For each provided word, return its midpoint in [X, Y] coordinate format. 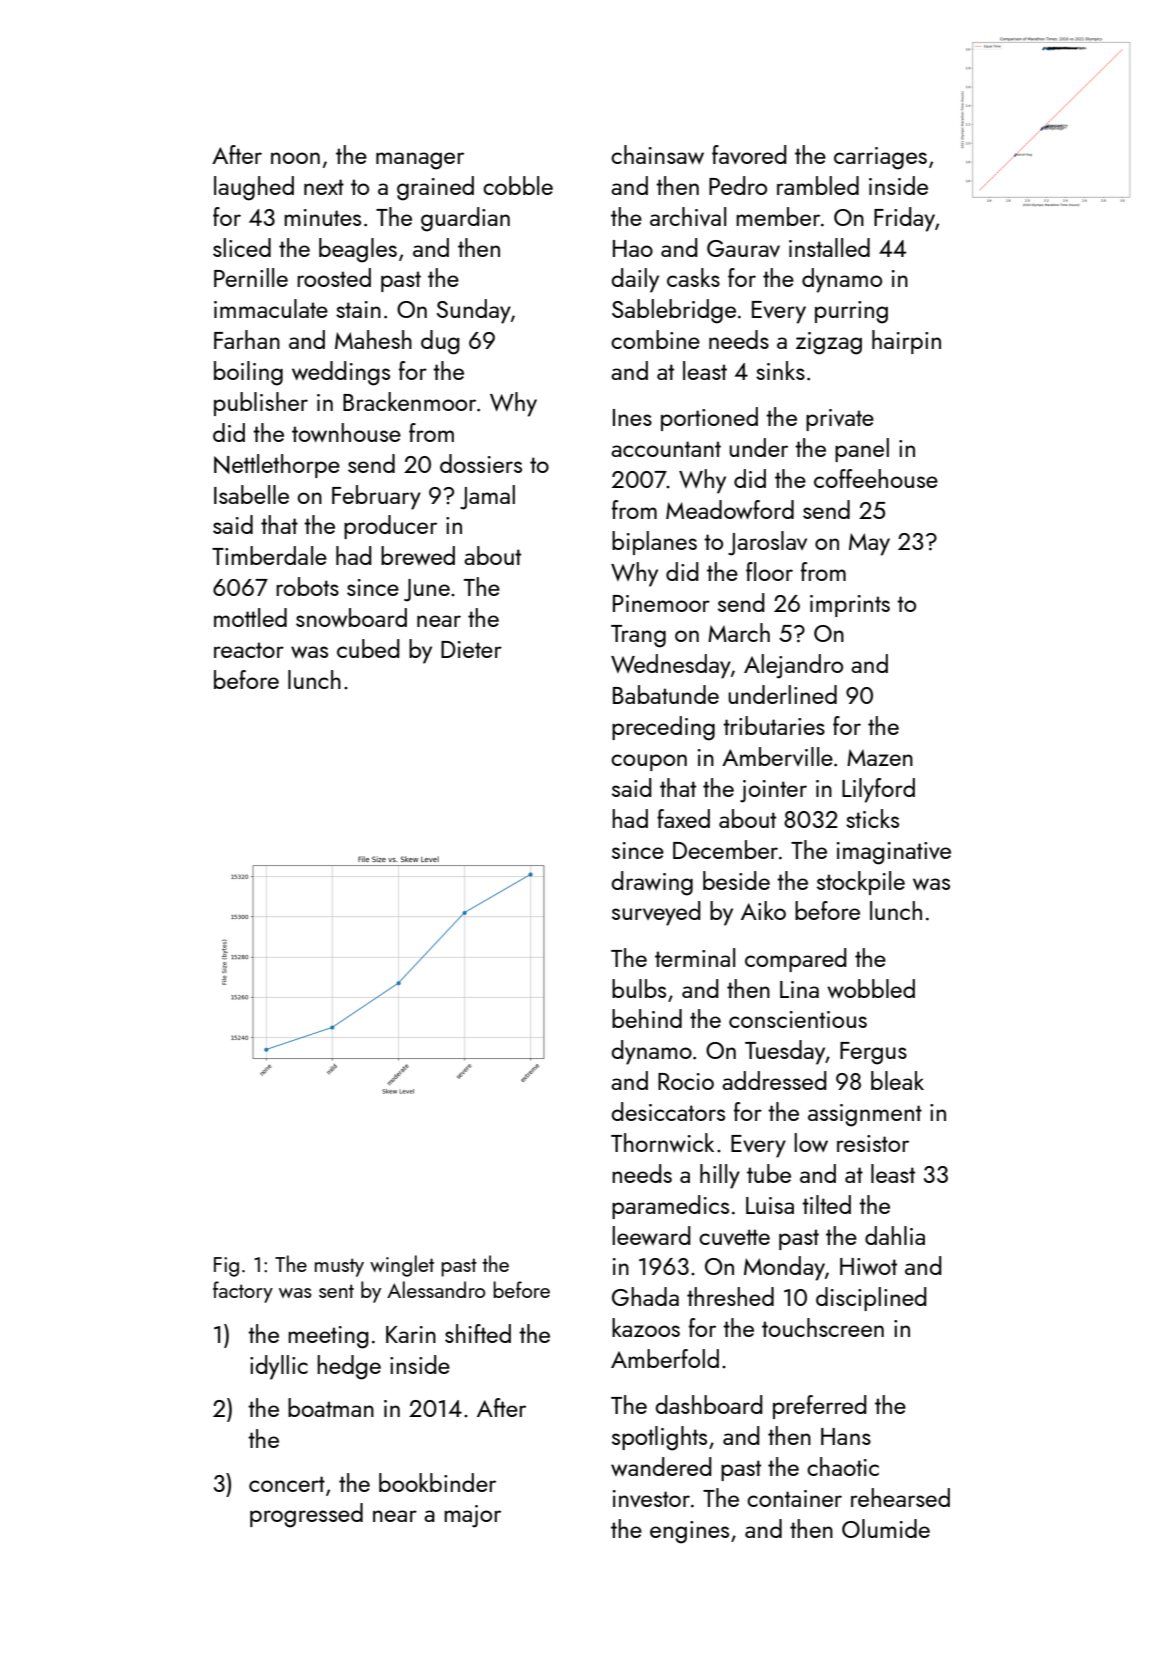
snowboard [351, 617]
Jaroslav [767, 543]
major [472, 1516]
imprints [850, 606]
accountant [666, 449]
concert [287, 1484]
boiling [248, 373]
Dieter [471, 649]
